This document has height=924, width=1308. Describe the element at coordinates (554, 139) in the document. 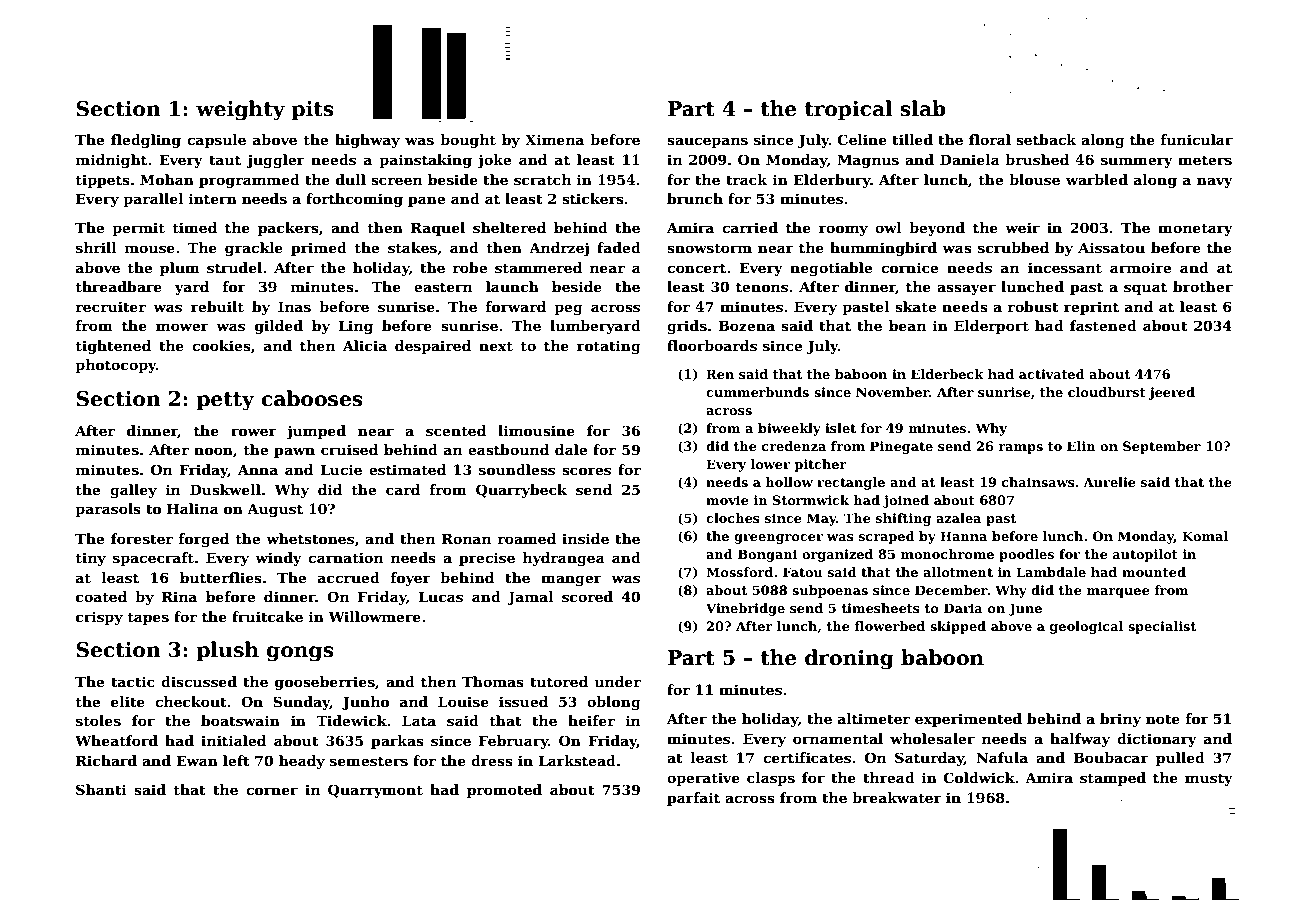

I see `Ximena` at that location.
